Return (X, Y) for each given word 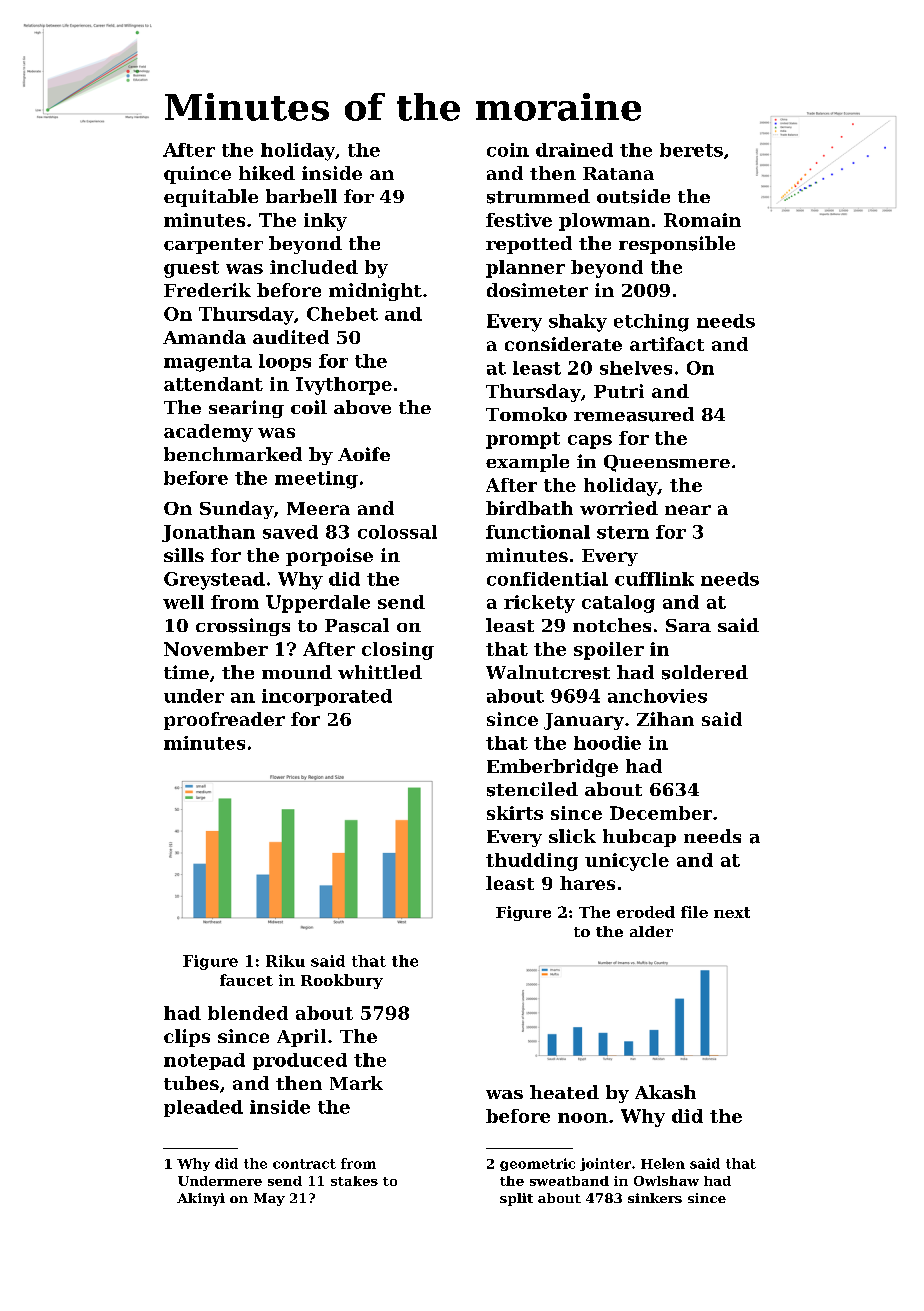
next (732, 912)
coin (508, 150)
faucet (246, 980)
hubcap (639, 838)
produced (300, 1061)
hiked (267, 173)
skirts (515, 813)
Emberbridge (552, 768)
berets (691, 150)
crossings (243, 627)
